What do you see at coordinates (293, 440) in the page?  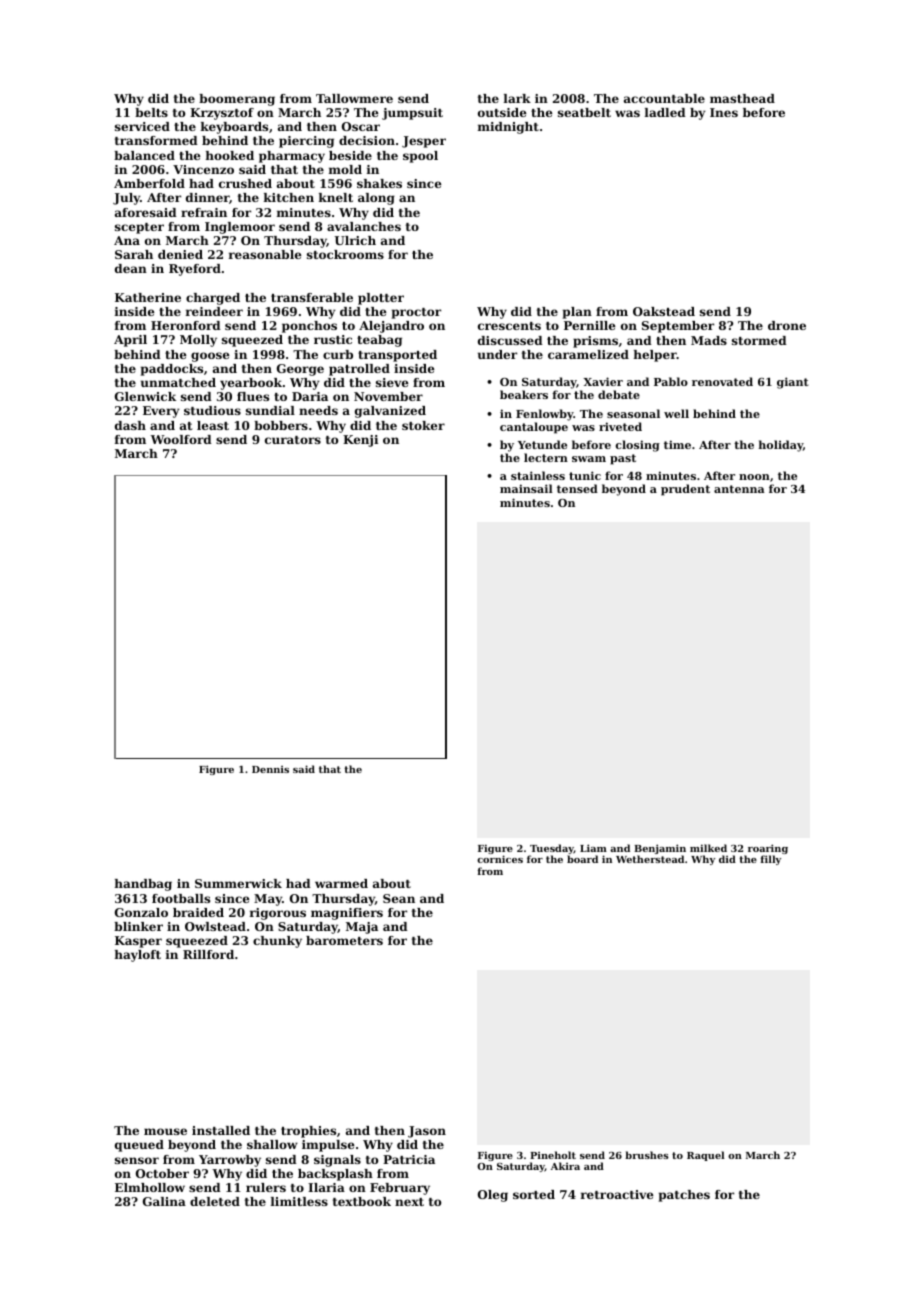 I see `curators` at bounding box center [293, 440].
